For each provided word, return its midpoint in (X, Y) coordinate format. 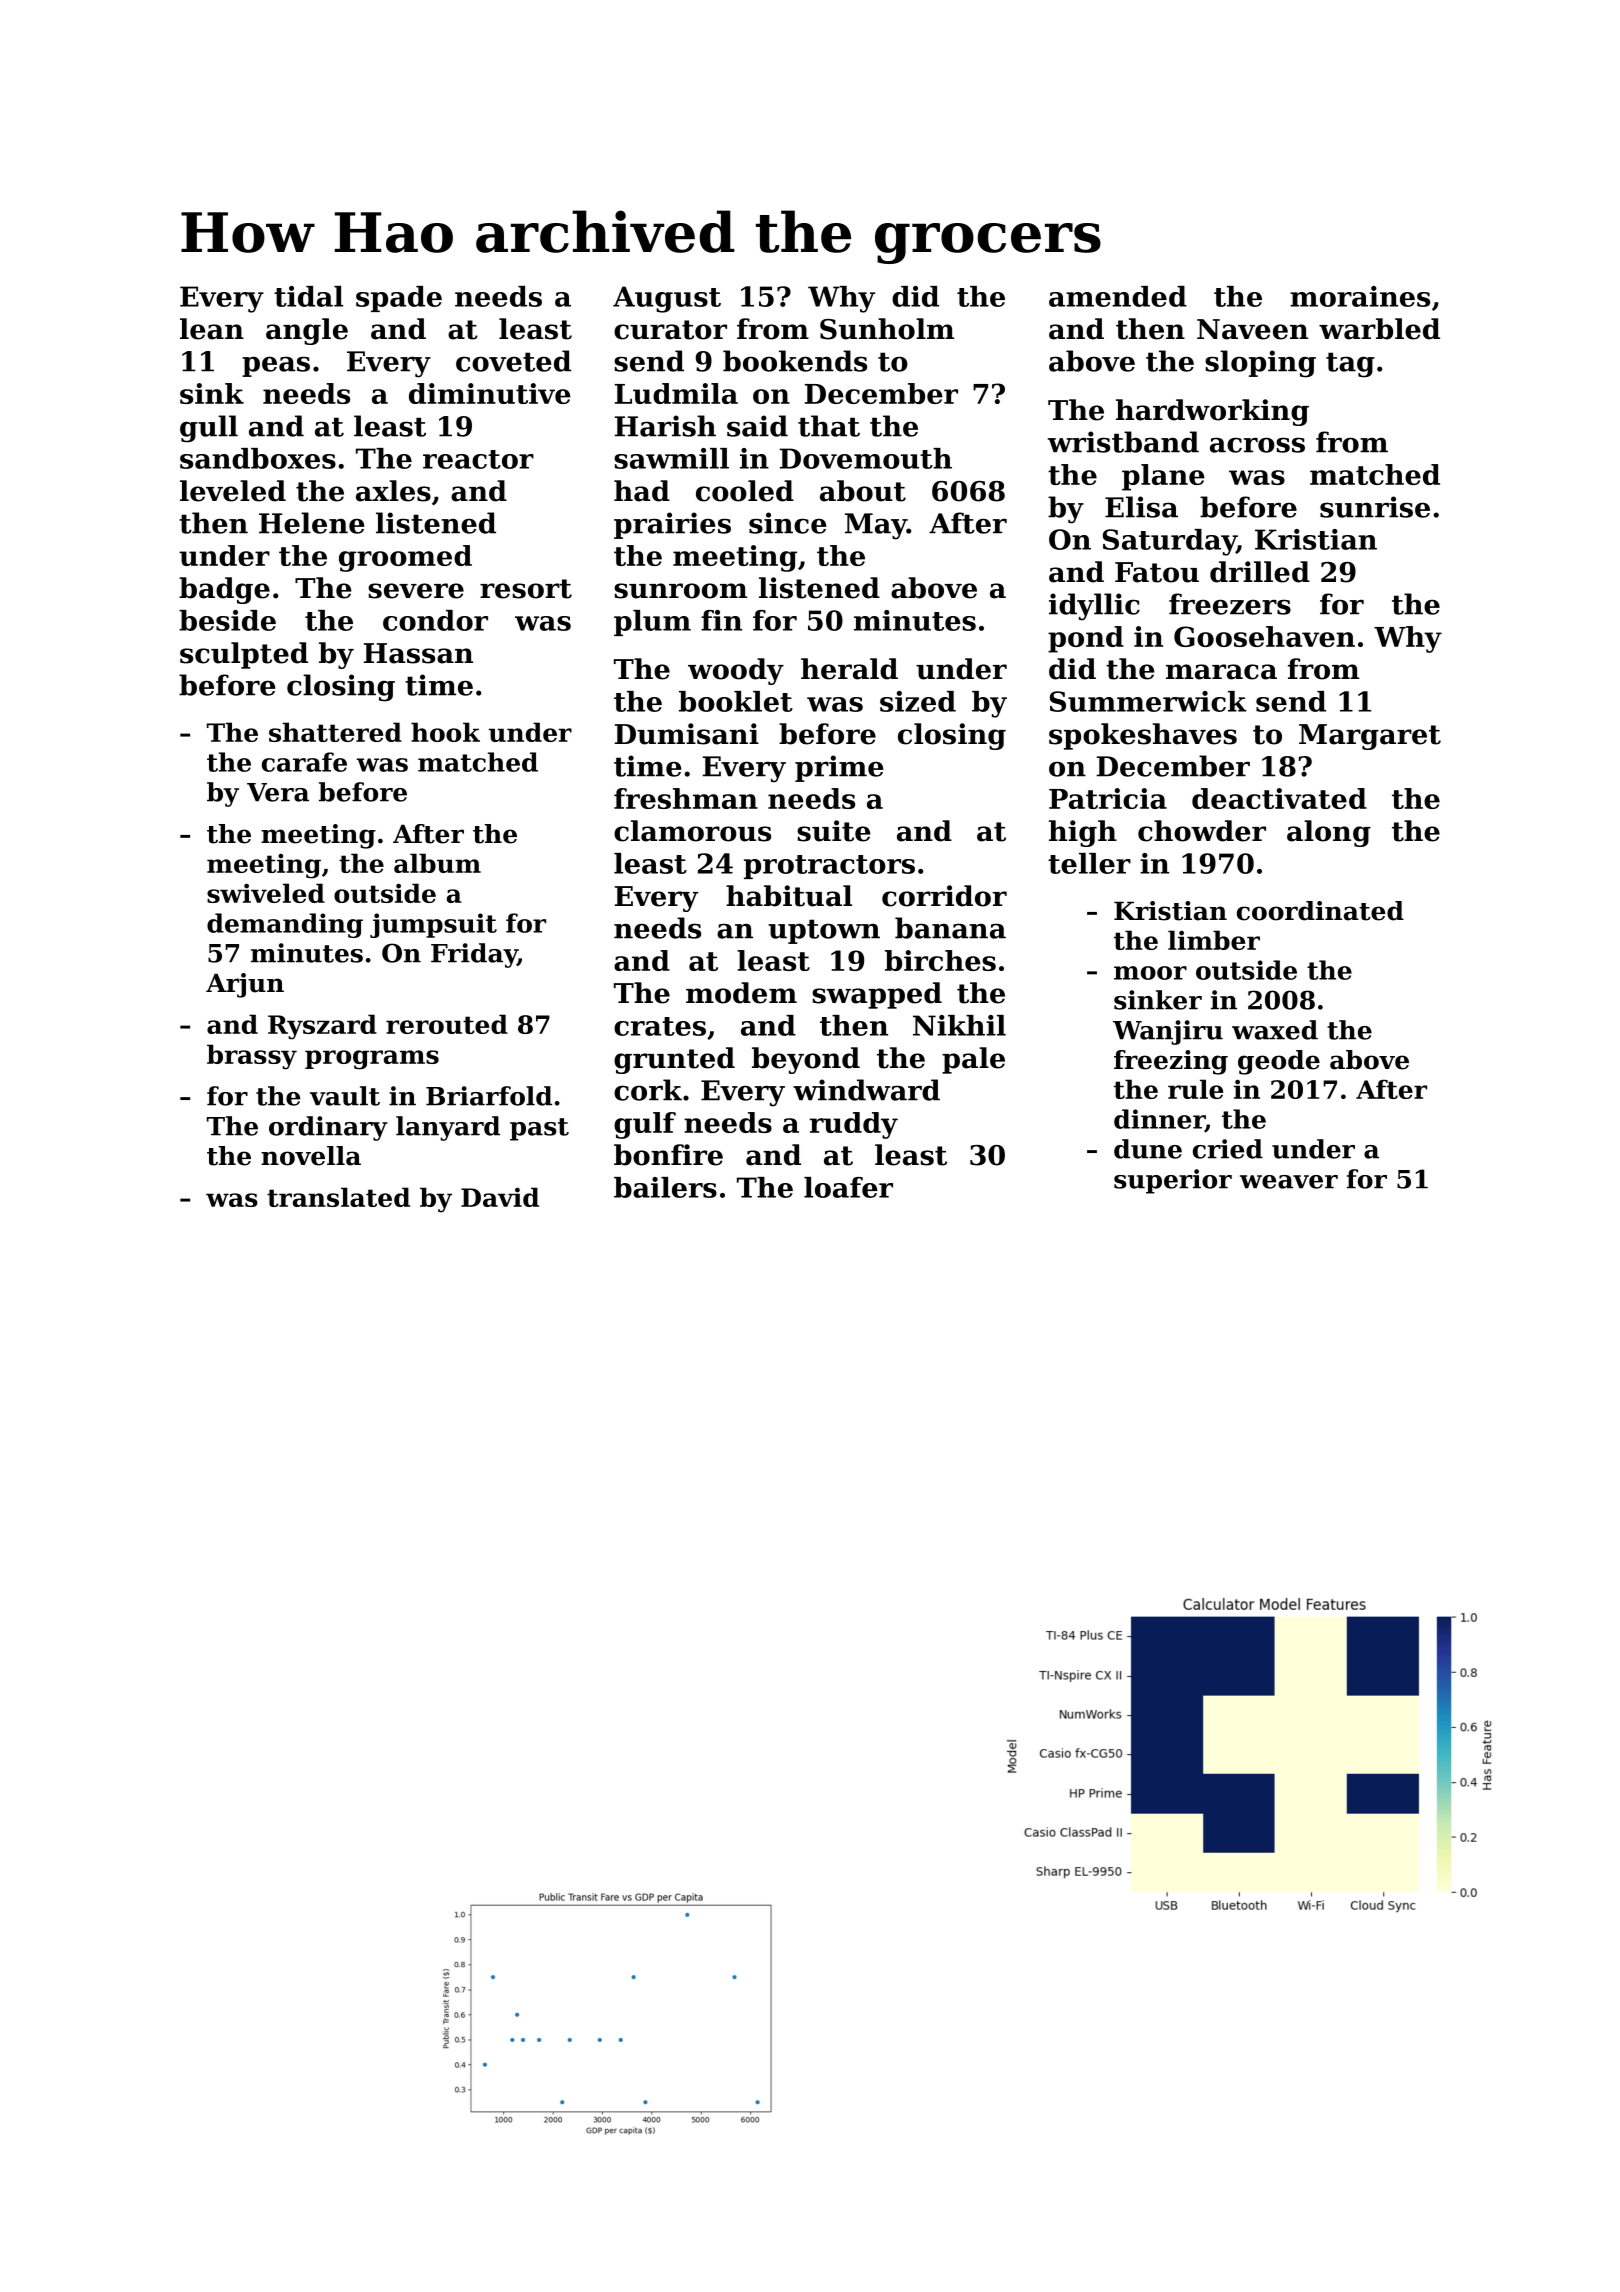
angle (307, 331)
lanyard (448, 1128)
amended (1118, 296)
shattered (335, 732)
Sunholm (887, 329)
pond (1086, 639)
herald (849, 669)
